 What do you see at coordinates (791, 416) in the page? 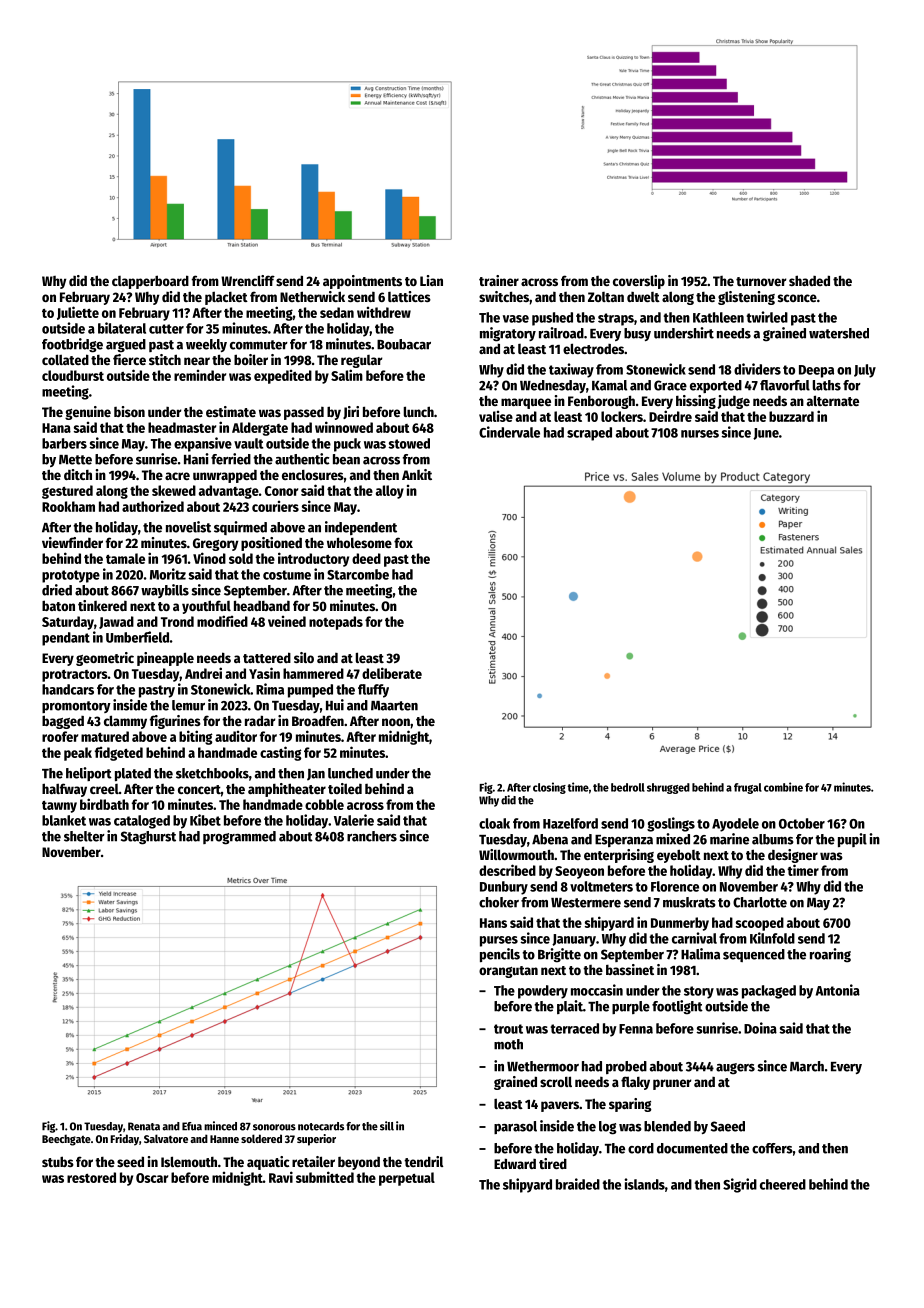
I see `buzzard` at bounding box center [791, 416].
